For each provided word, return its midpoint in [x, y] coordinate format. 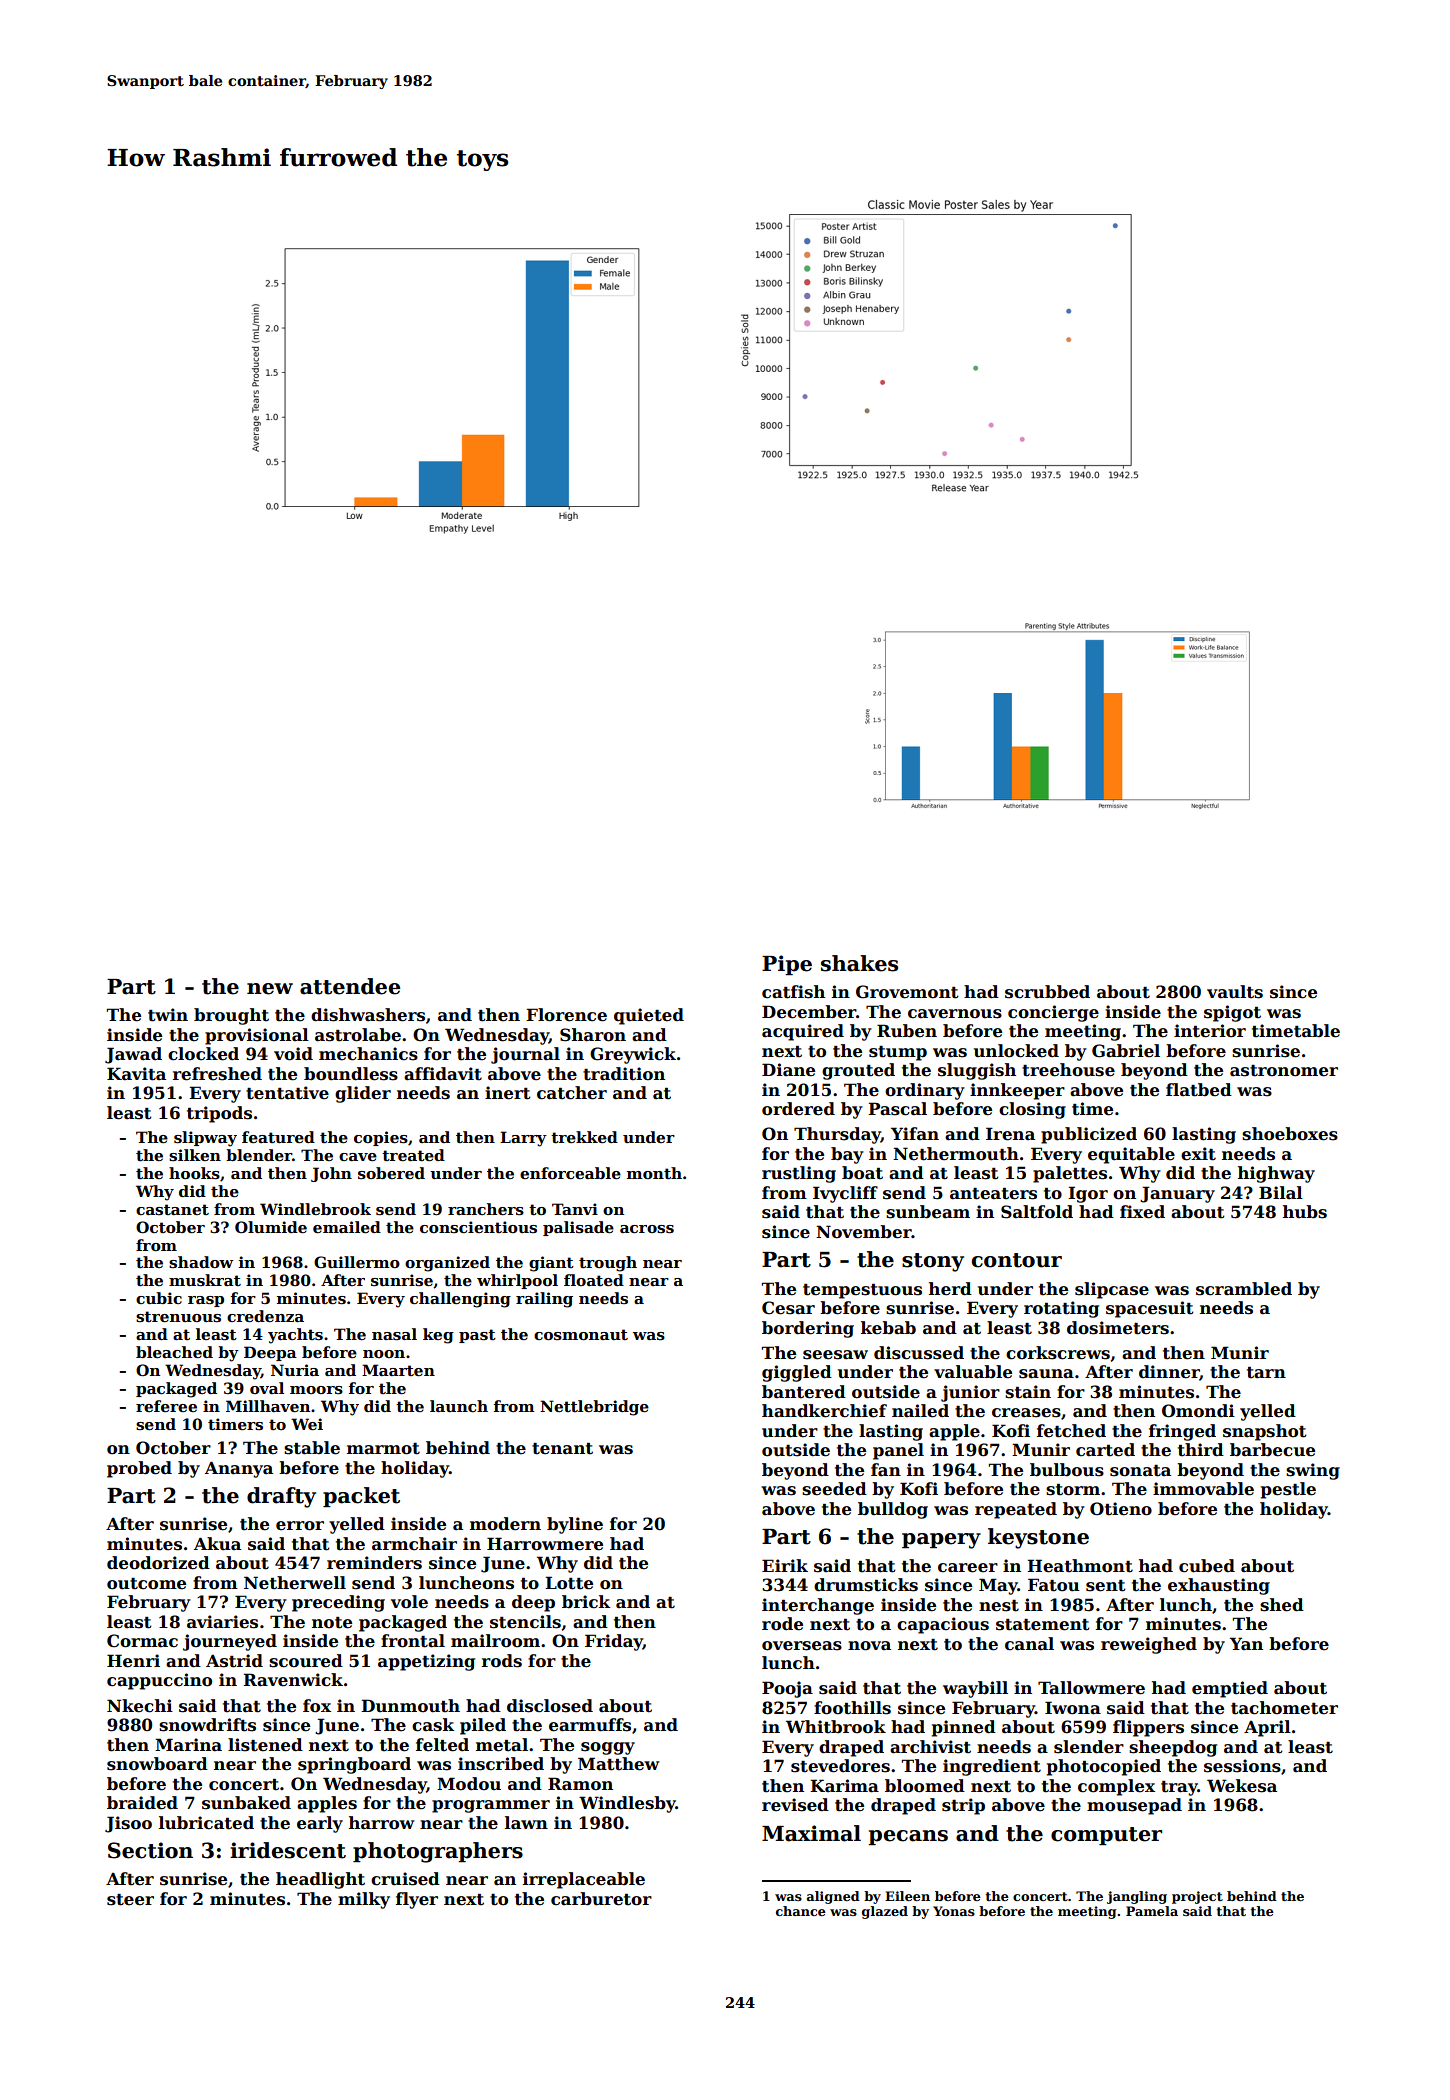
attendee [350, 986]
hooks [194, 1173]
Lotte [569, 1583]
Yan [1246, 1643]
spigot [1232, 1013]
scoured [306, 1661]
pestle [1288, 1490]
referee [166, 1406]
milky [364, 1900]
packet [361, 1497]
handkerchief [824, 1411]
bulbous [1067, 1470]
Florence [566, 1015]
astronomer [1284, 1071]
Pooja [787, 1689]
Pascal [897, 1109]
